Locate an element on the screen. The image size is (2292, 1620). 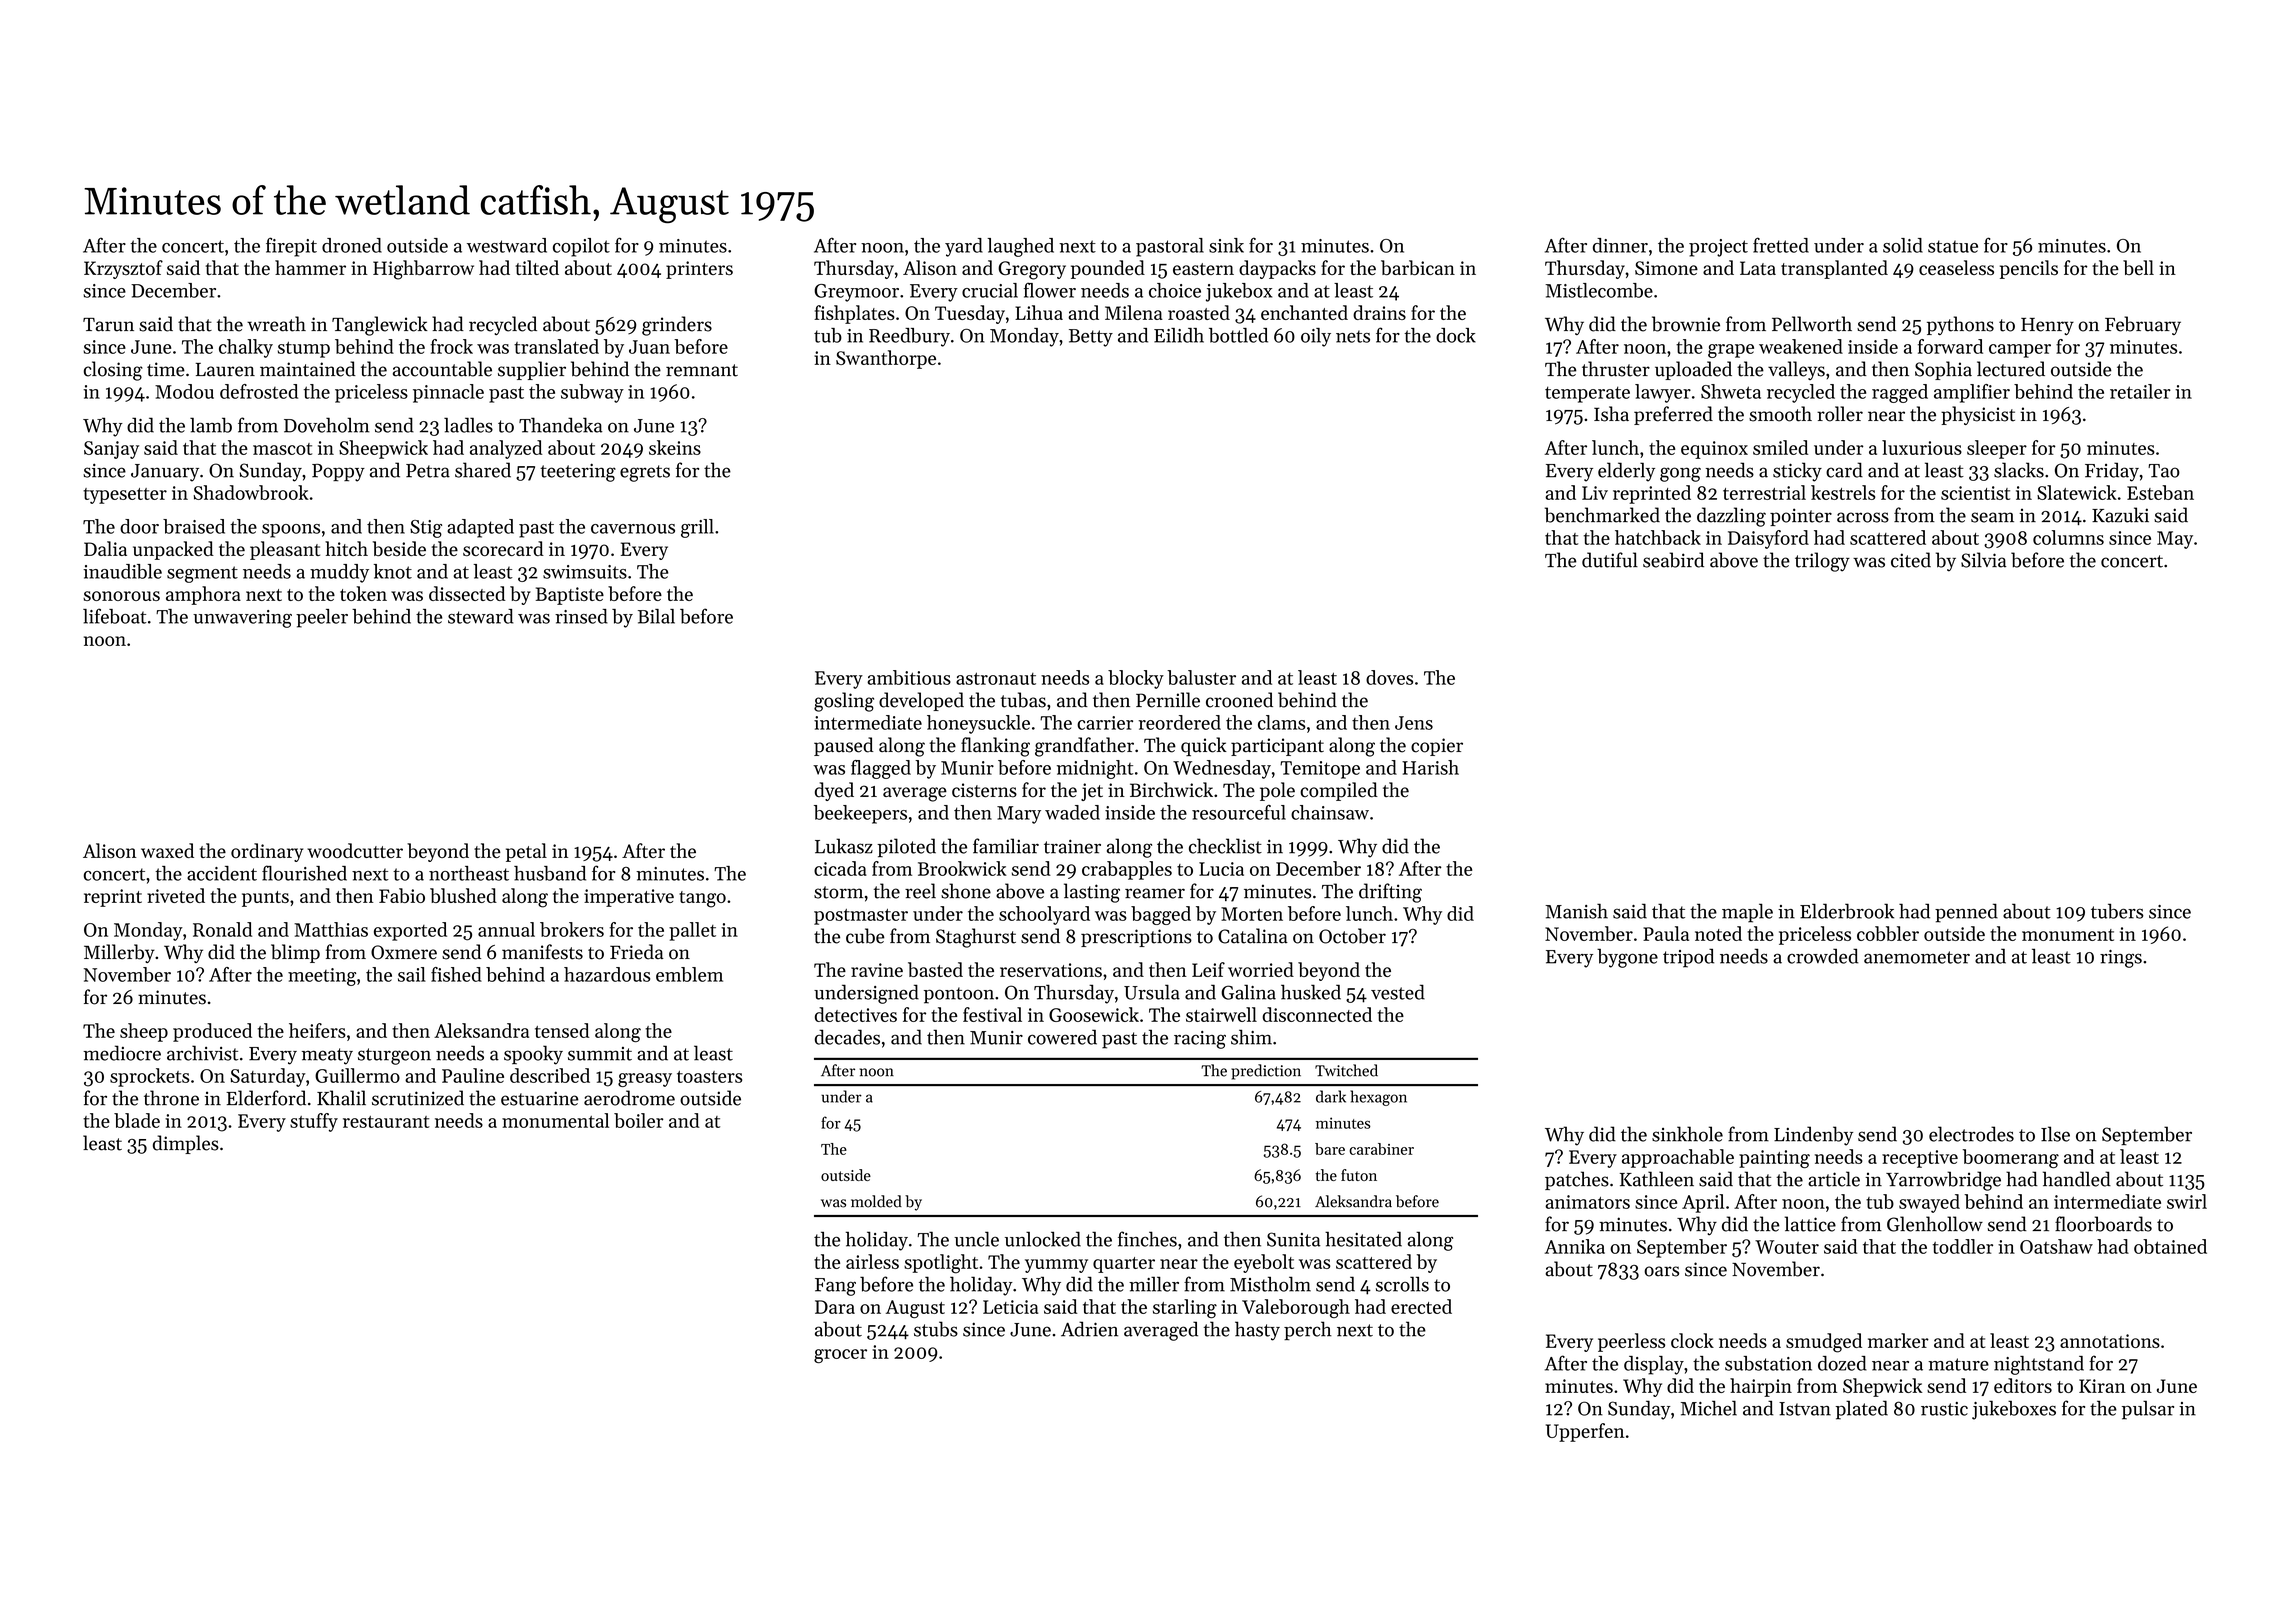
Oatshaw is located at coordinates (2056, 1246).
